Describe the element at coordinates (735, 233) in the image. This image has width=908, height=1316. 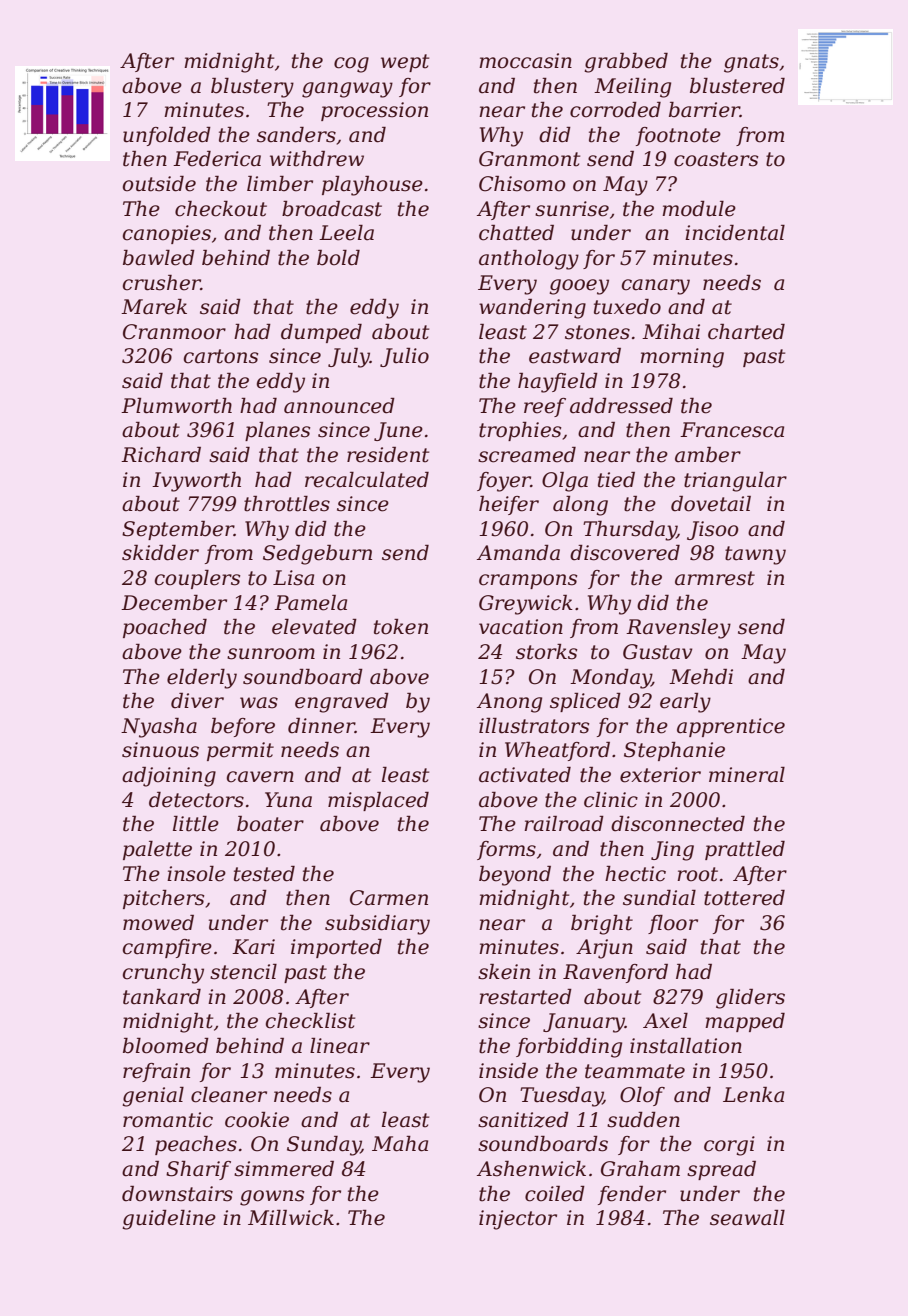
I see `incidental` at that location.
